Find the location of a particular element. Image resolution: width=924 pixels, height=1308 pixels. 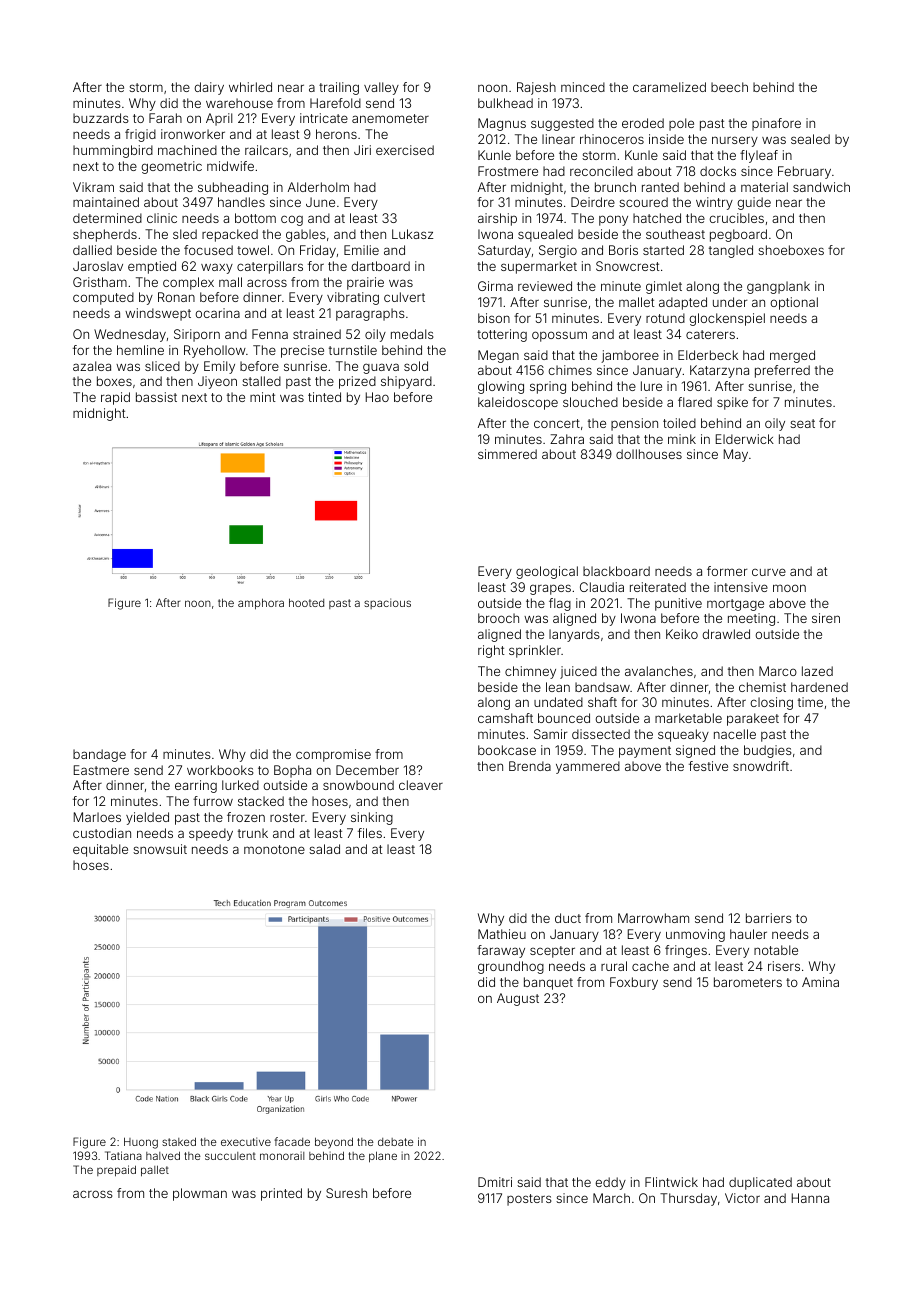

snowdrift is located at coordinates (761, 766).
